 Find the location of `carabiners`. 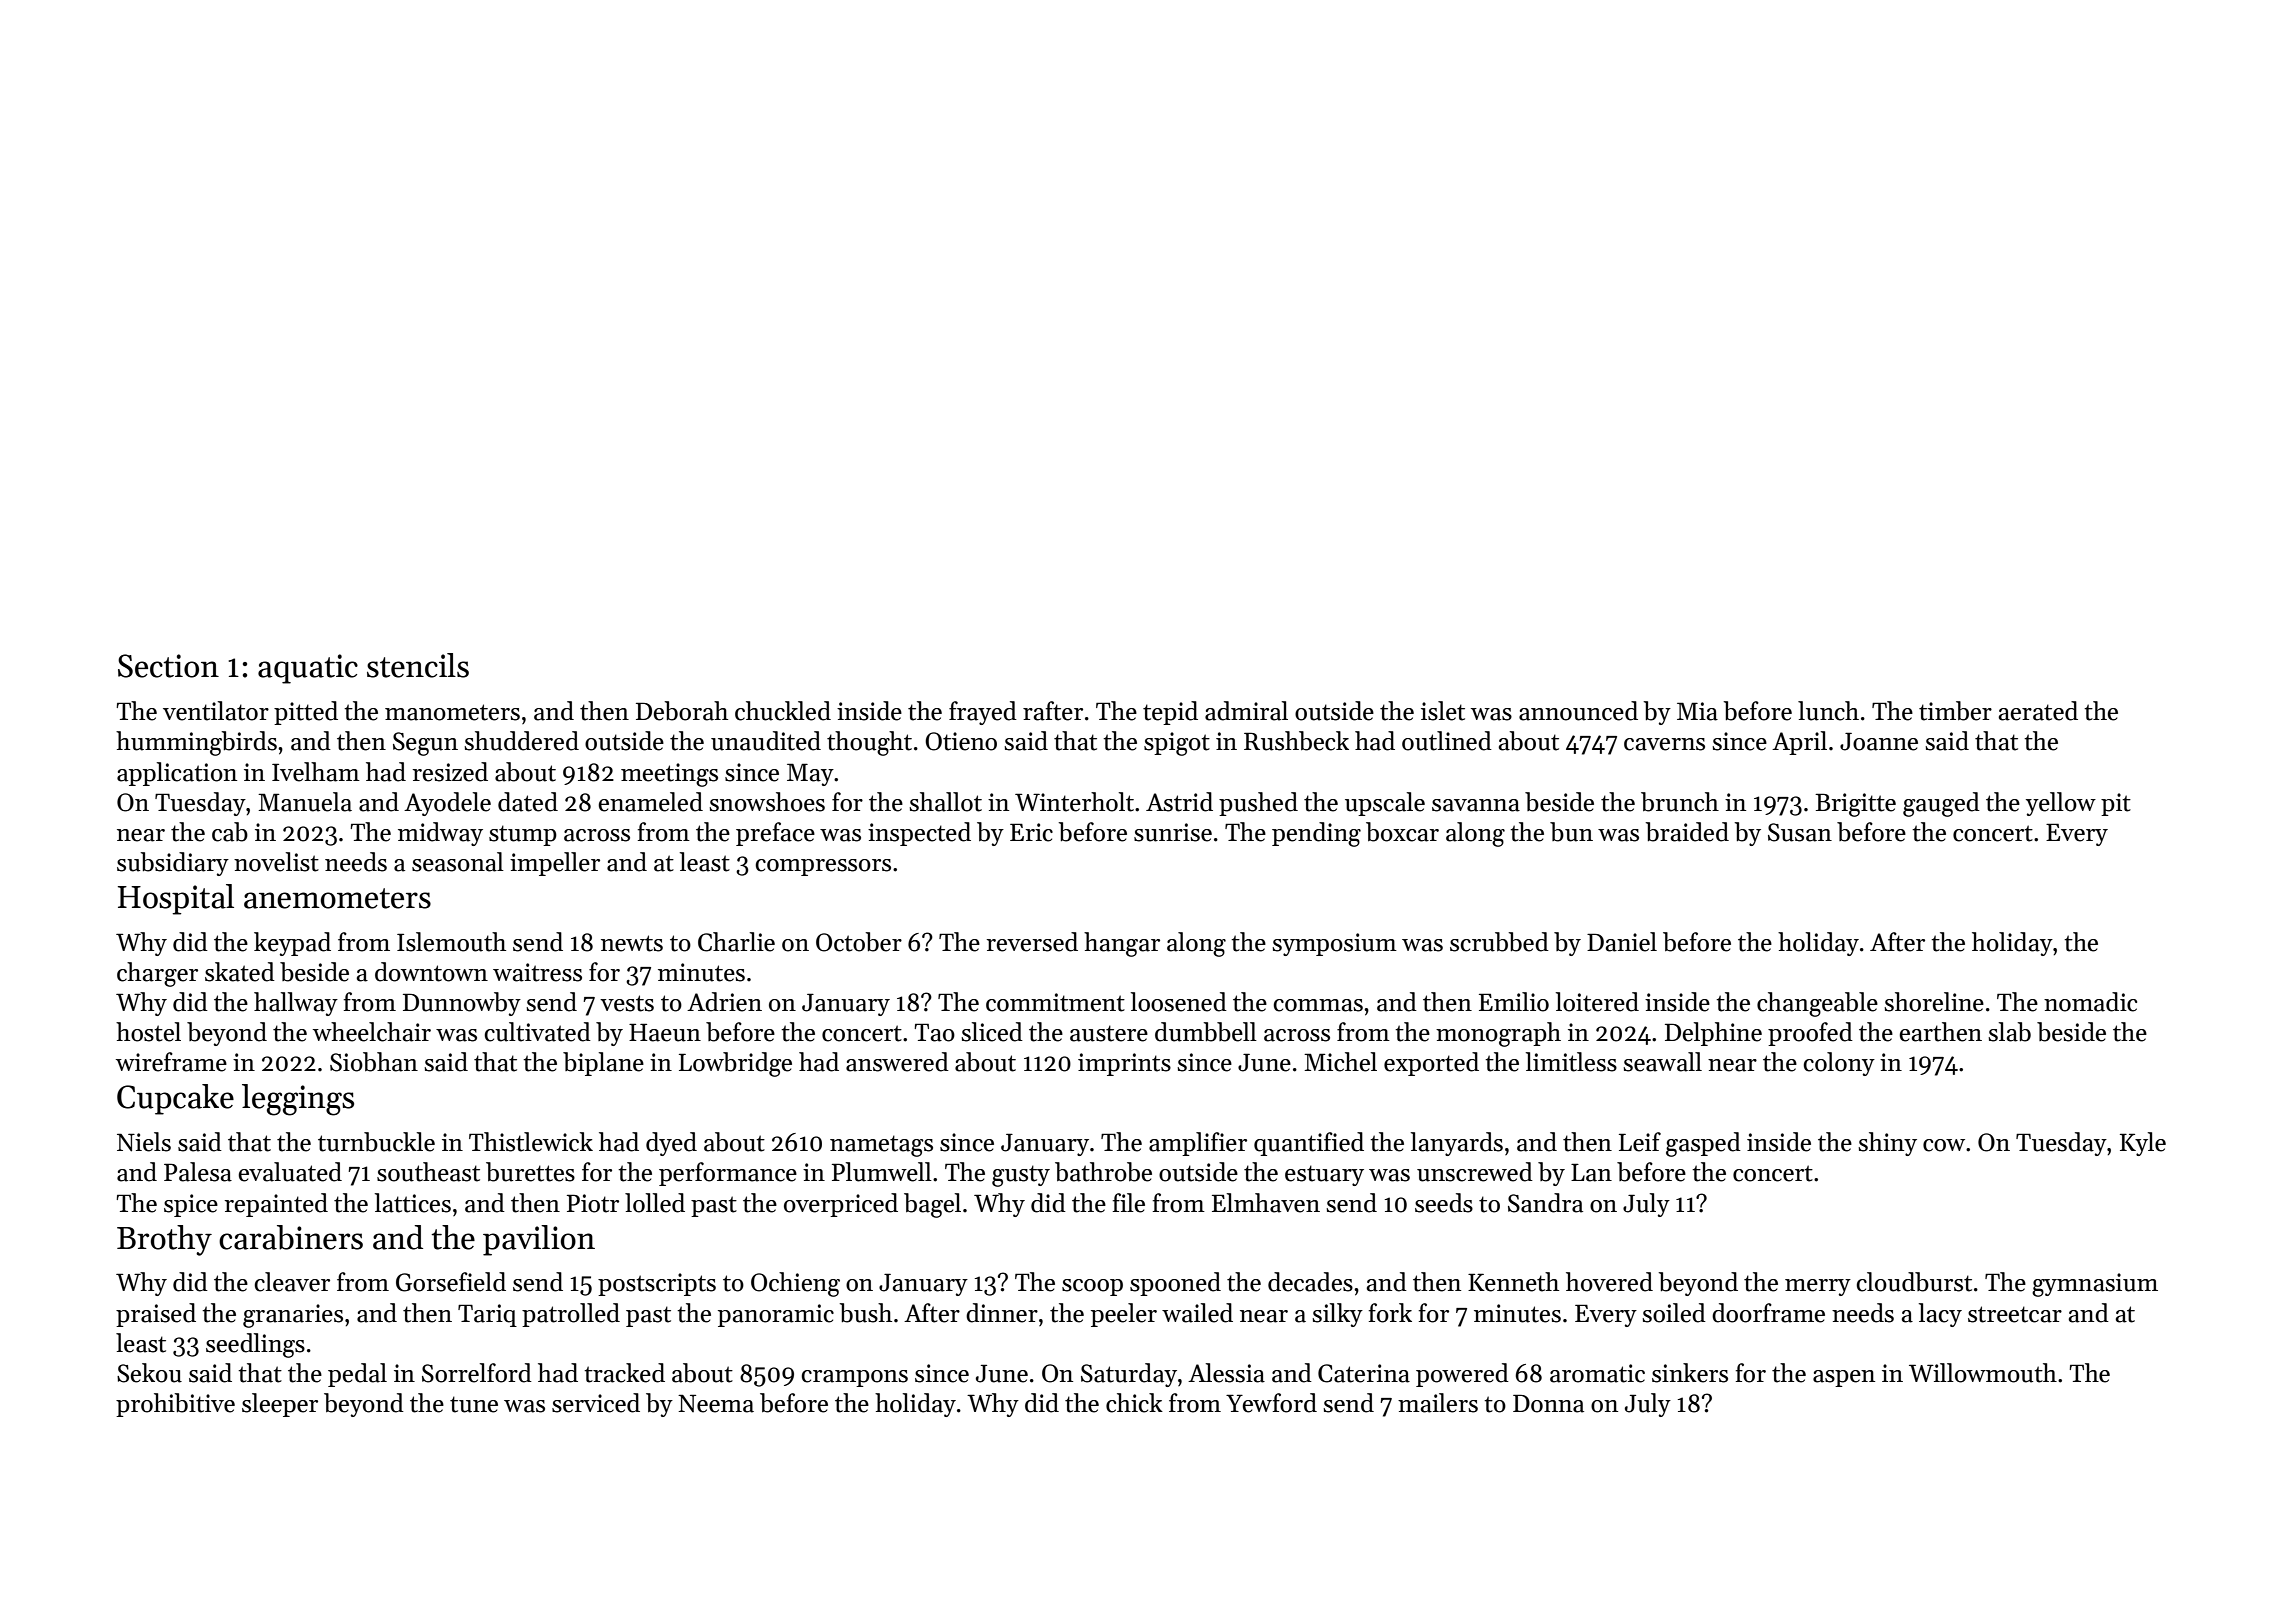

carabiners is located at coordinates (291, 1237).
